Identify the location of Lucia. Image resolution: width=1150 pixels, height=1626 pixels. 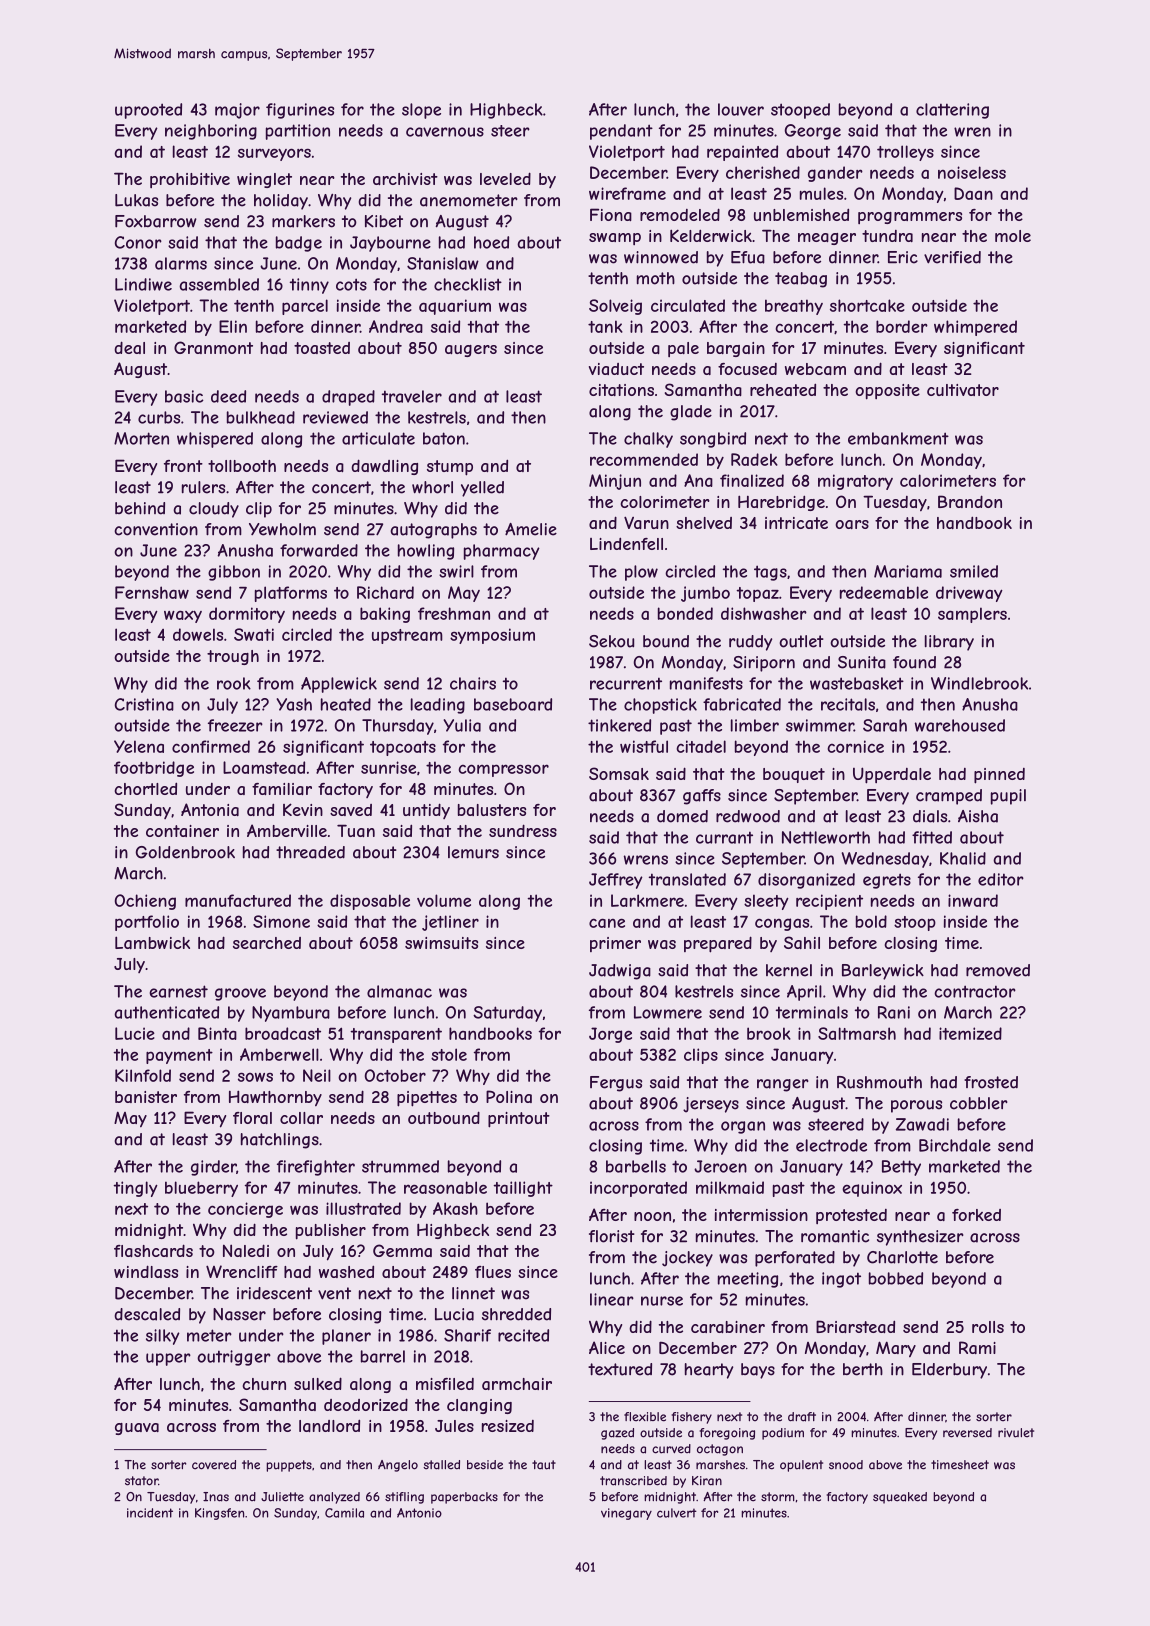
(454, 1314).
